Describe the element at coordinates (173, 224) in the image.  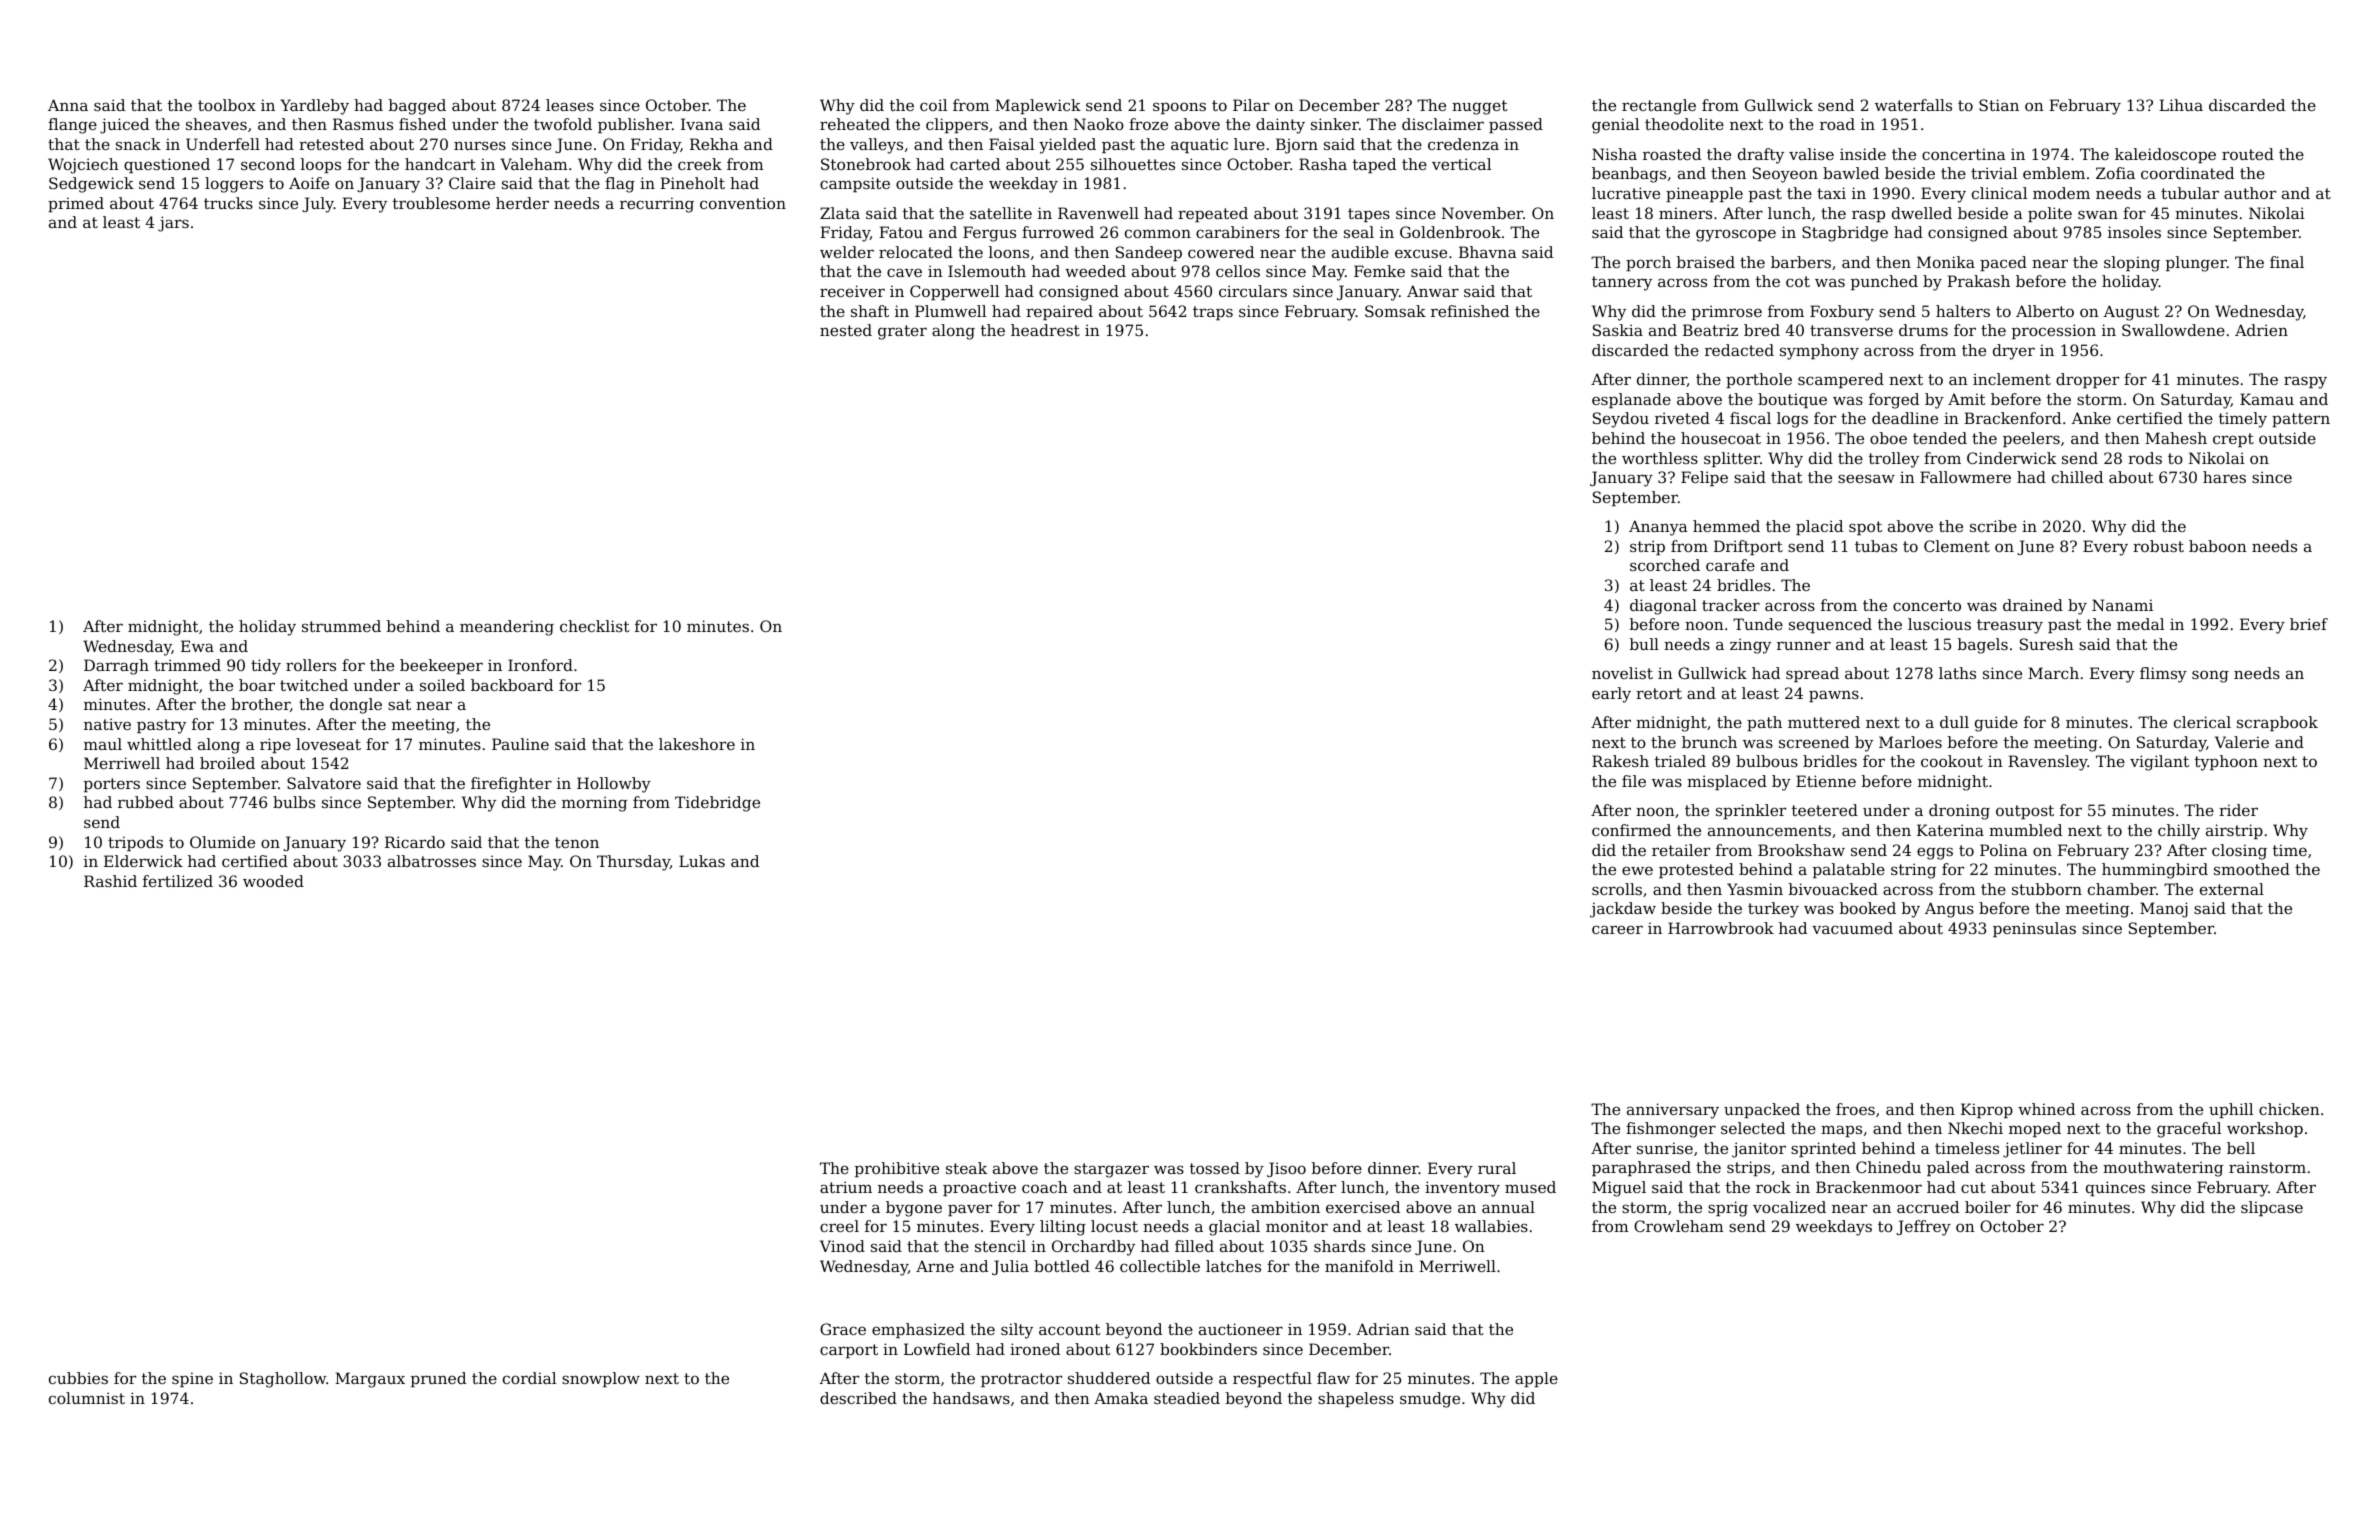
I see `jars` at that location.
